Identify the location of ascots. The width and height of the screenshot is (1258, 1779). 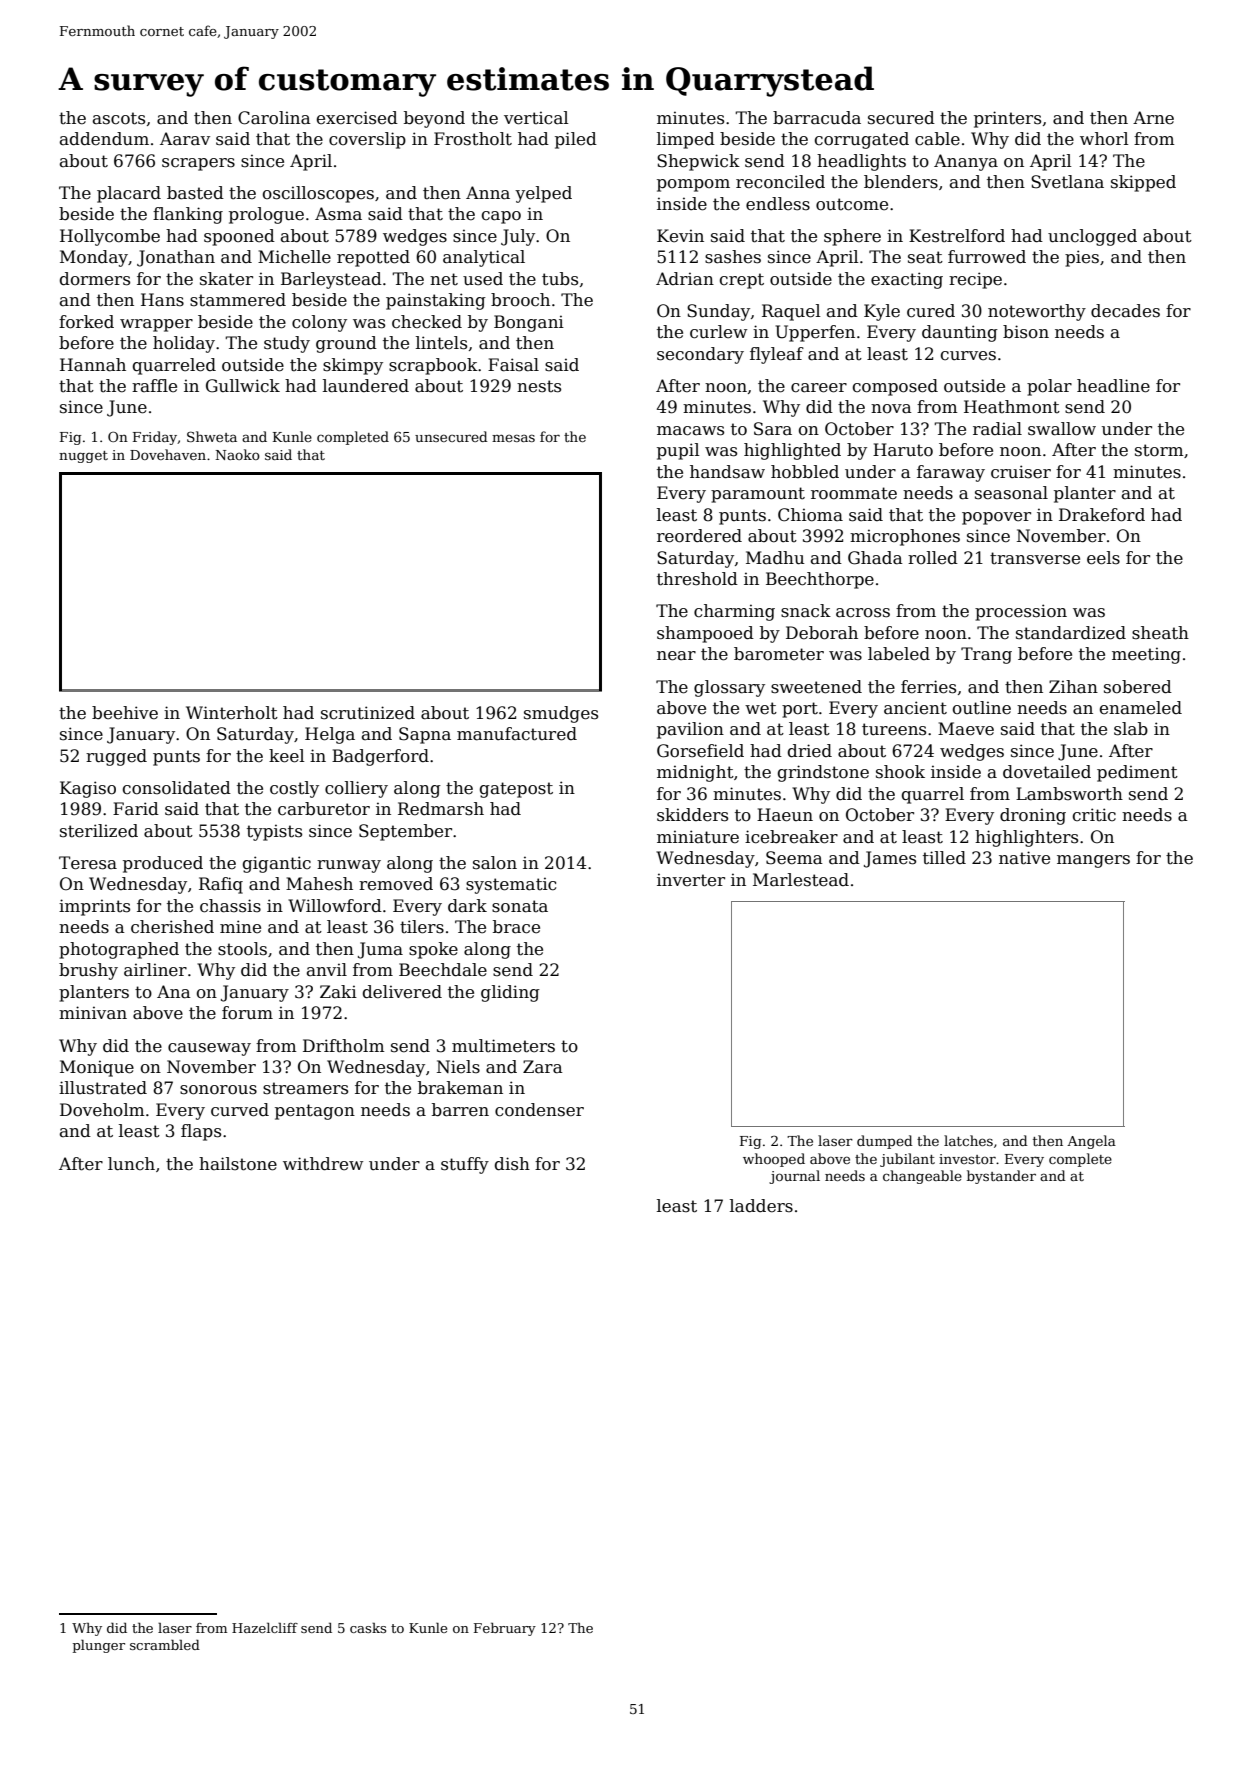
(119, 118).
